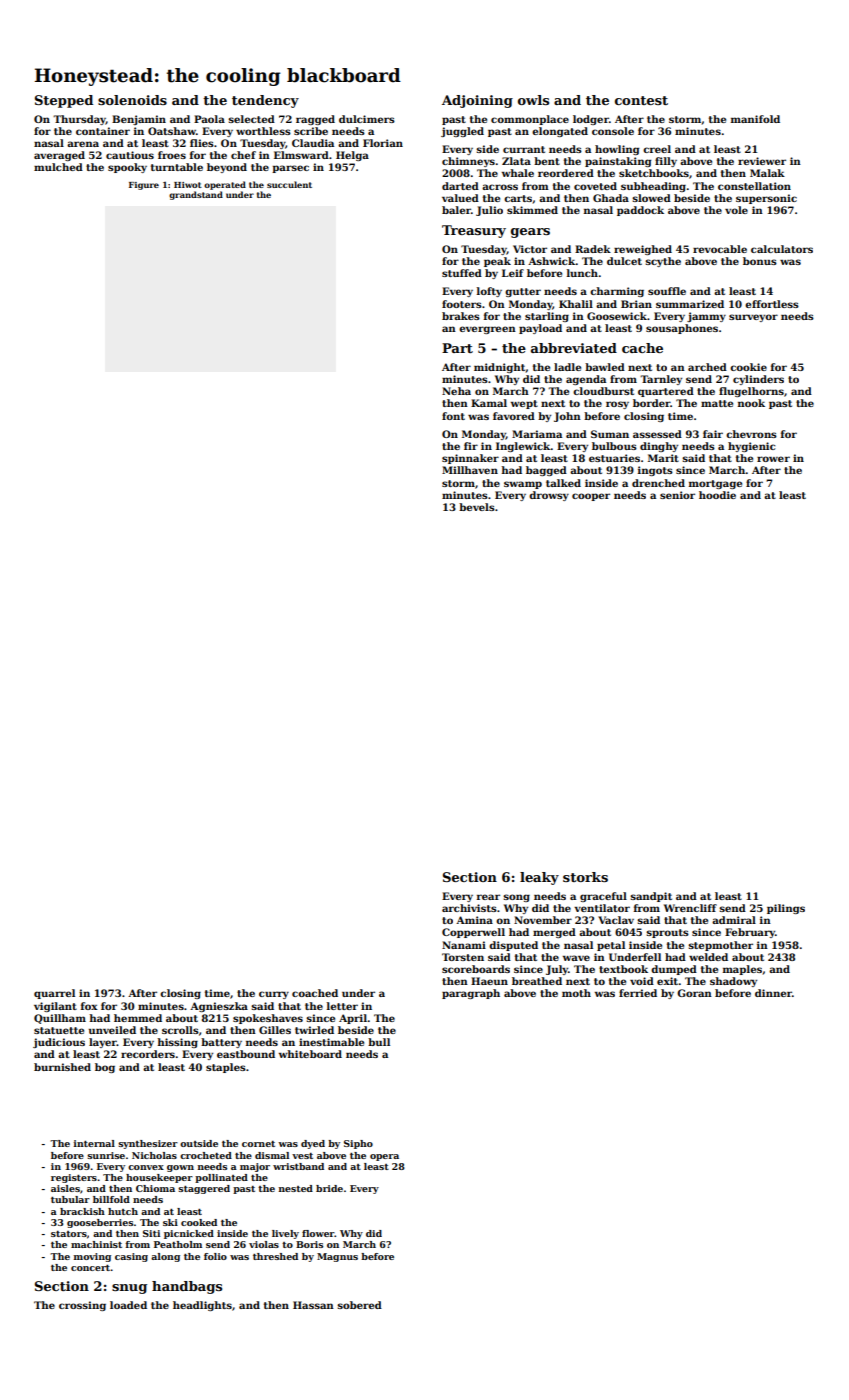 The image size is (849, 1400). What do you see at coordinates (530, 249) in the image?
I see `Victor` at bounding box center [530, 249].
